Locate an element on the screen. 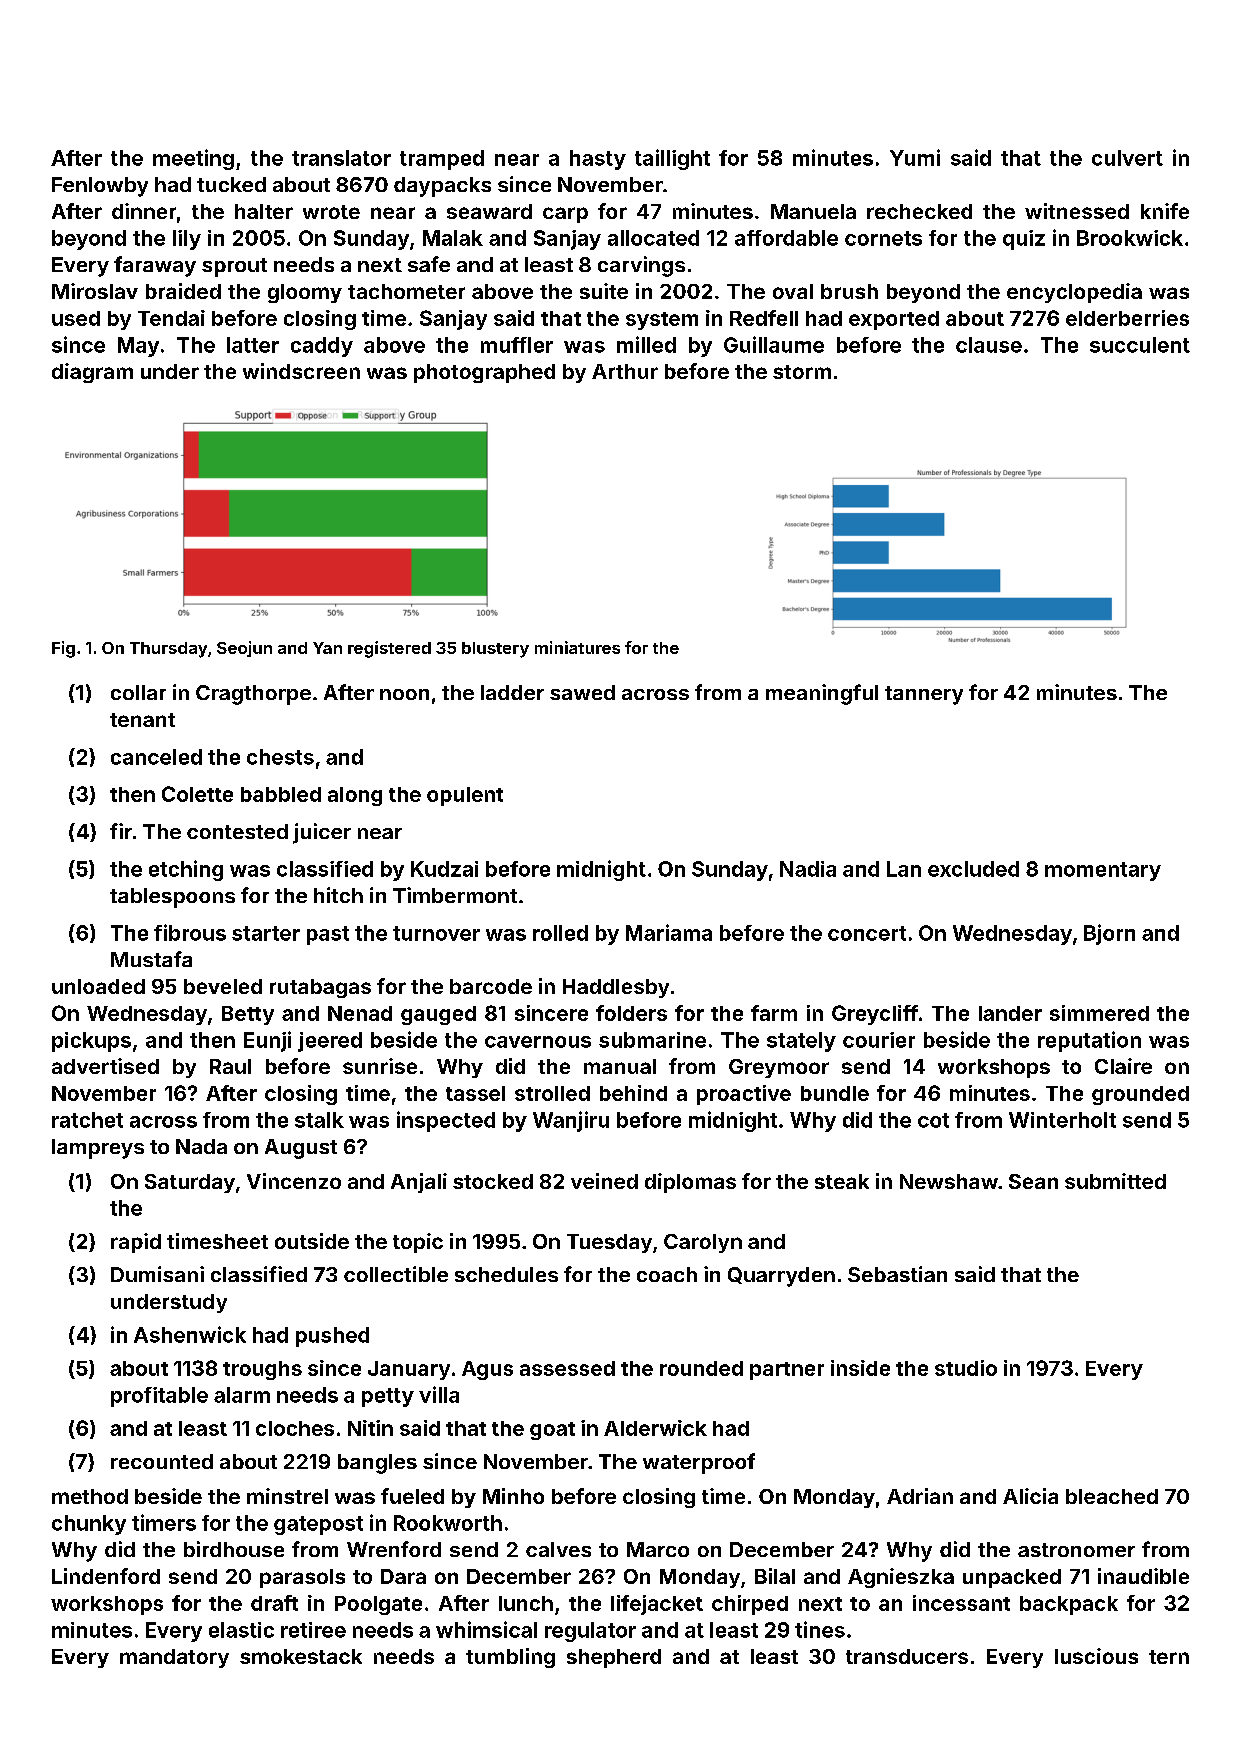 The width and height of the screenshot is (1241, 1756). Yumi is located at coordinates (915, 157).
